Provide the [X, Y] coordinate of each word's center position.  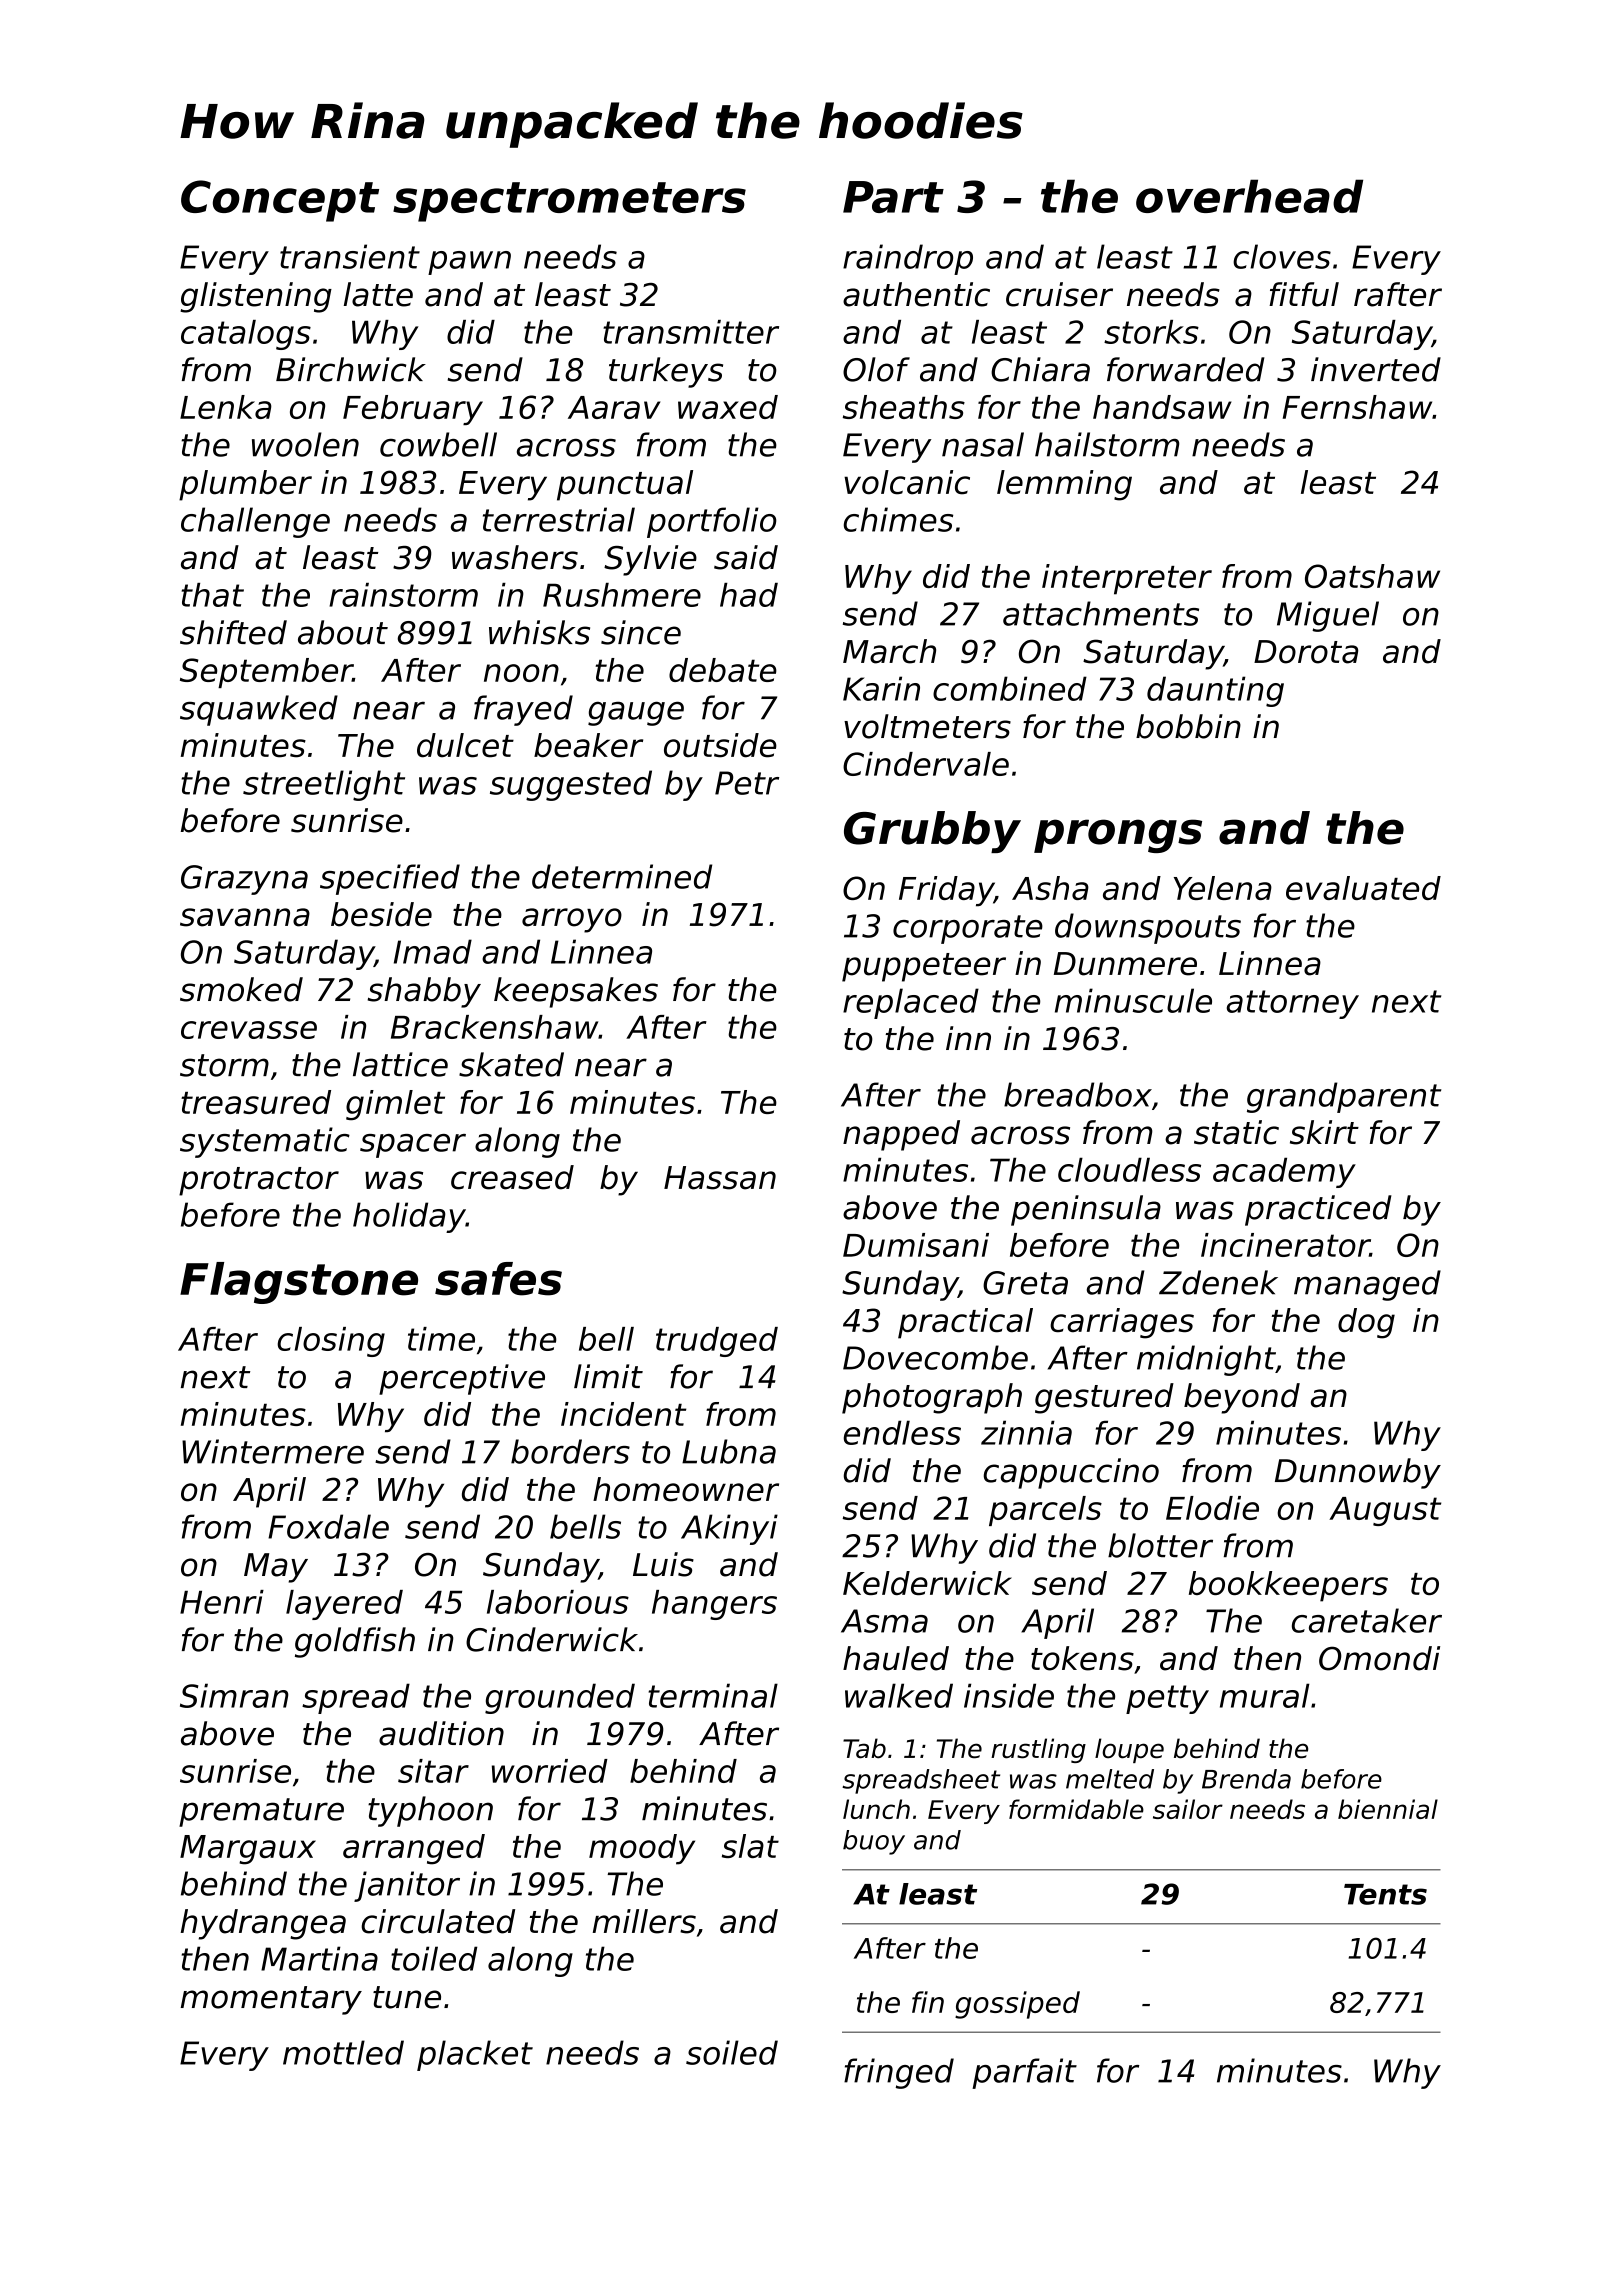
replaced [911, 1003]
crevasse [249, 1030]
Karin [881, 688]
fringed [899, 2073]
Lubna [729, 1451]
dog [1366, 1323]
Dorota [1306, 652]
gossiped [1017, 2005]
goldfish [355, 1642]
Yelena [1223, 888]
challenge [255, 522]
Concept [280, 201]
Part [893, 197]
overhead [1249, 196]
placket [475, 2055]
